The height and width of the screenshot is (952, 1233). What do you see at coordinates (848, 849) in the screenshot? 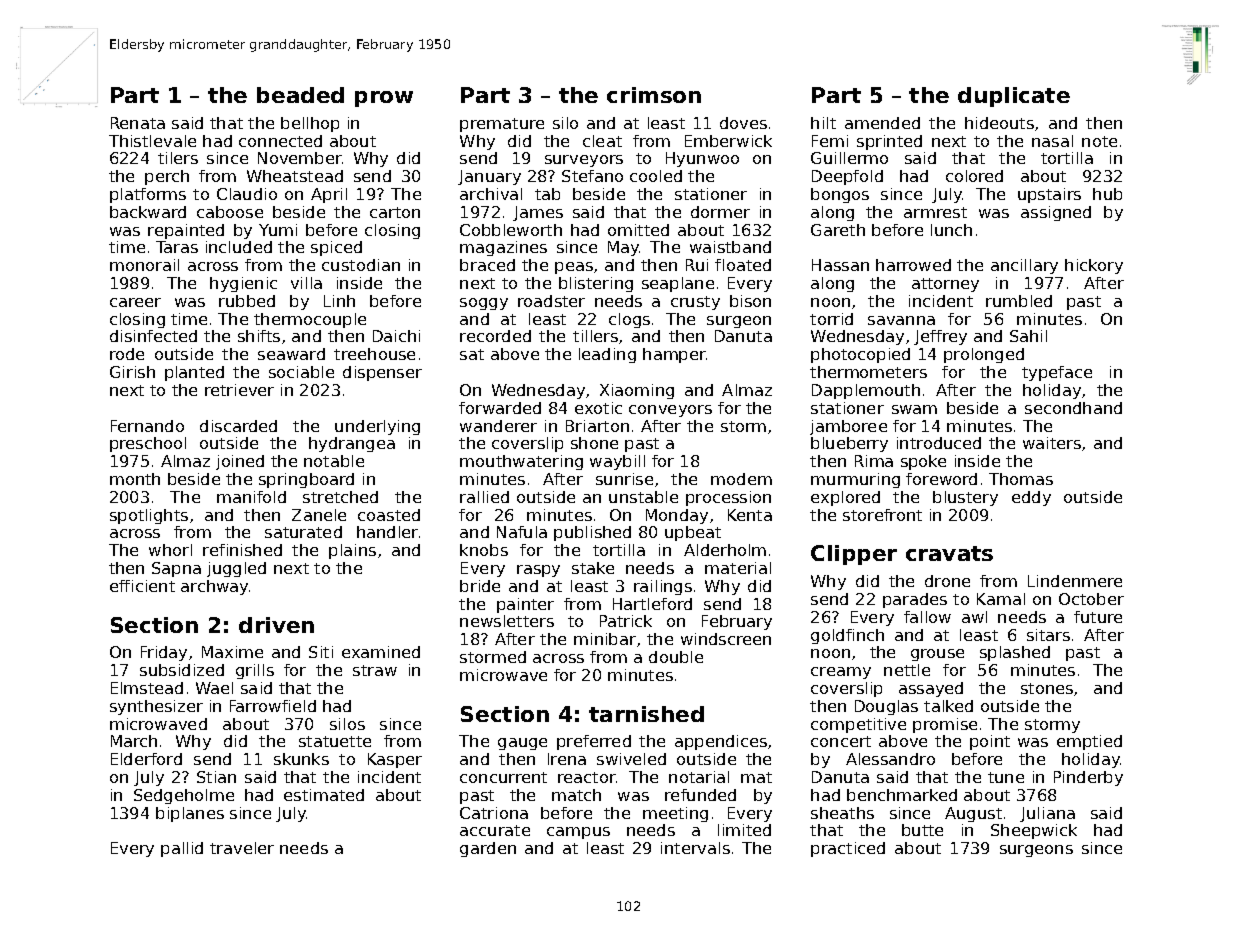
I see `practiced` at bounding box center [848, 849].
